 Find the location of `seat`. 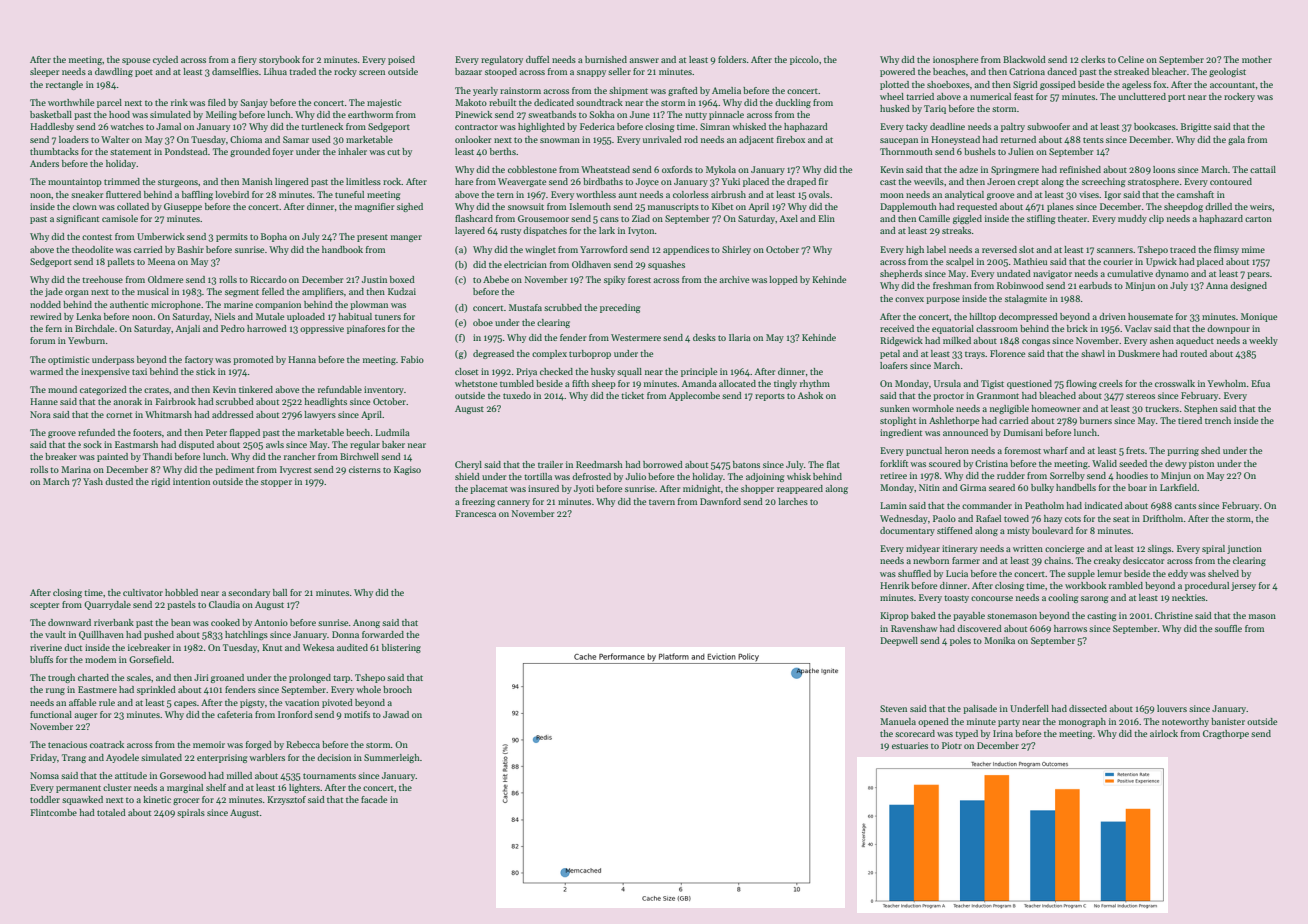

seat is located at coordinates (1121, 519).
